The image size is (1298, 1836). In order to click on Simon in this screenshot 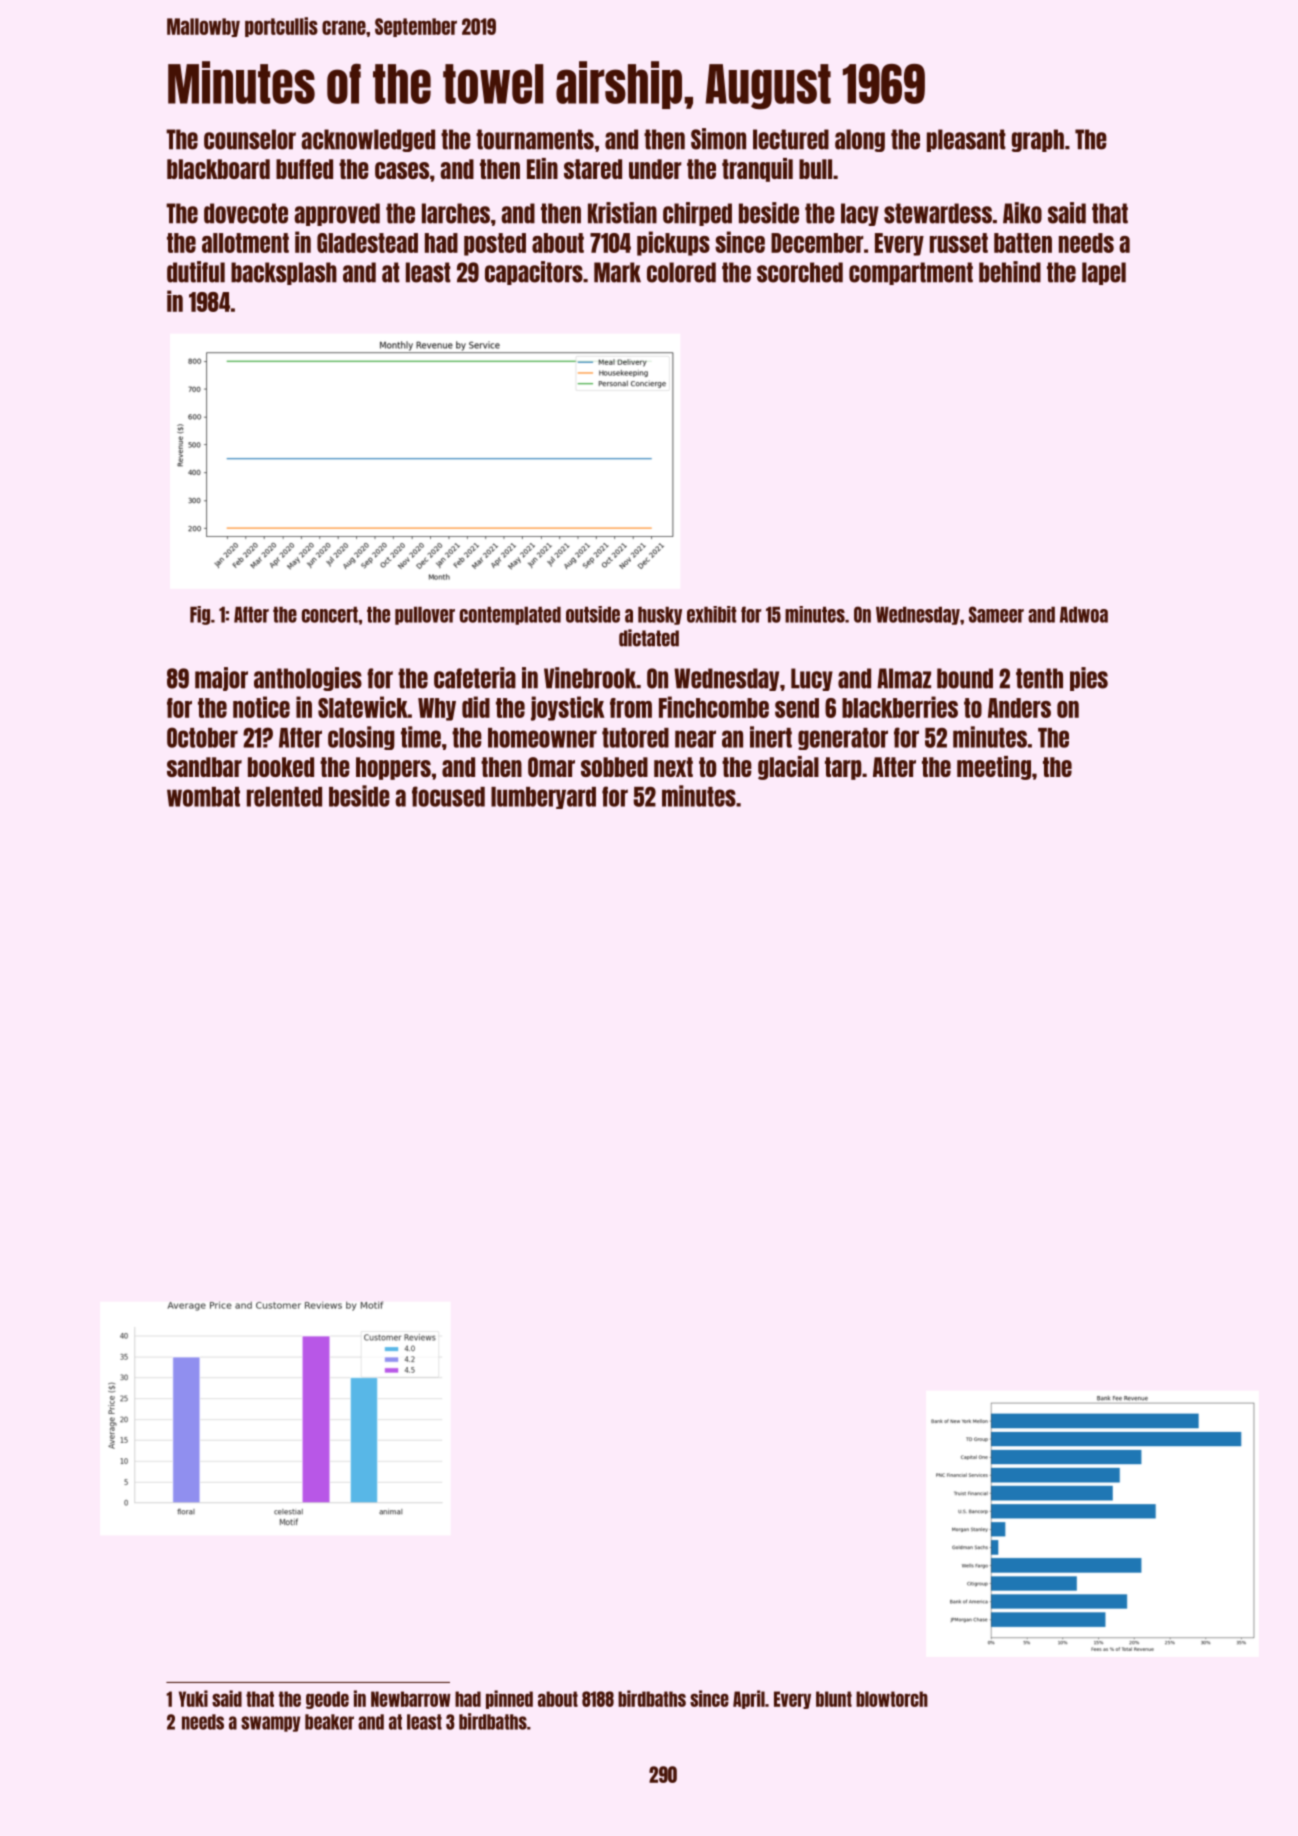, I will do `click(718, 139)`.
